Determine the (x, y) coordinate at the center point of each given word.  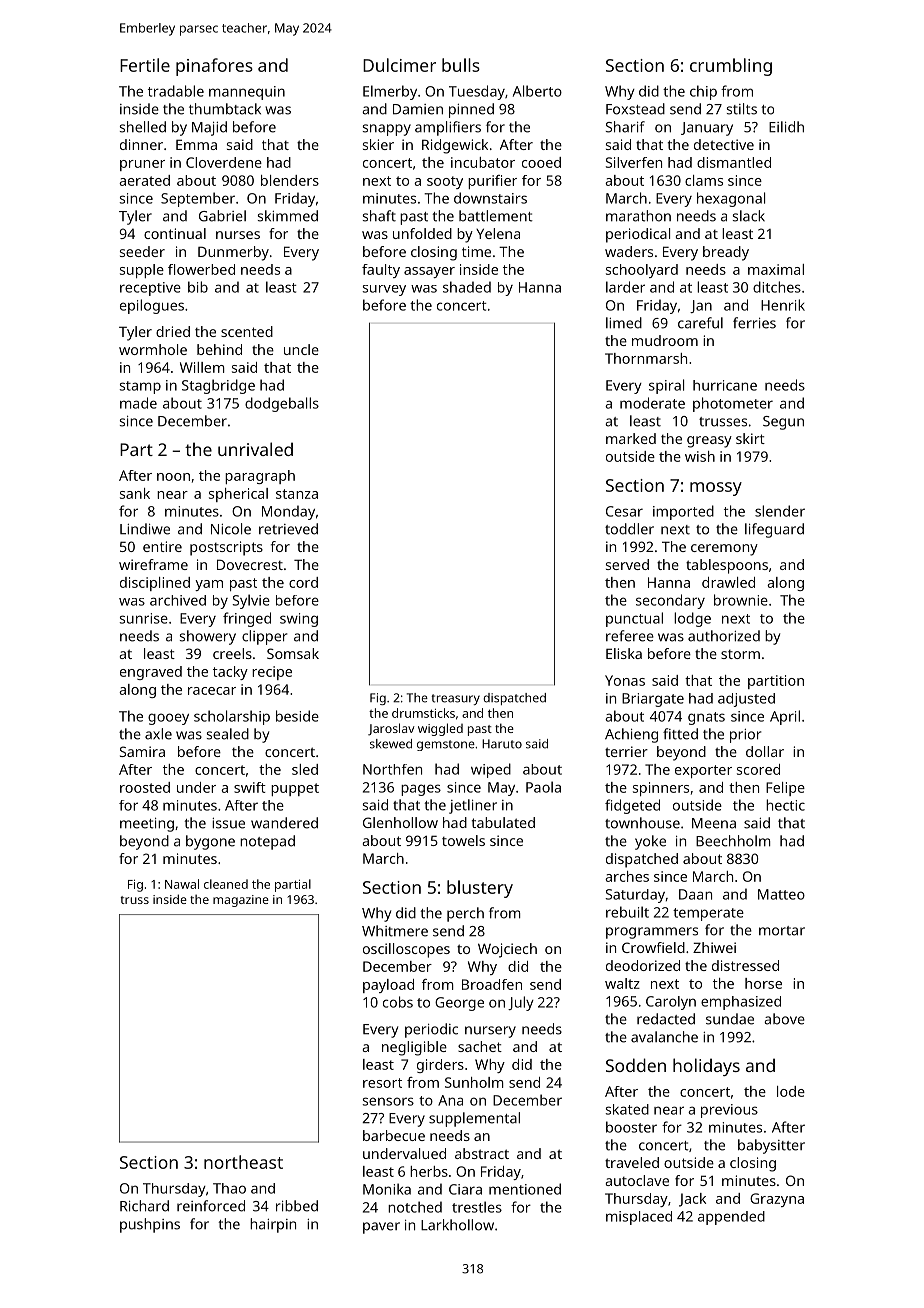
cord (303, 582)
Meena (714, 823)
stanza (297, 494)
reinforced (211, 1206)
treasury (455, 699)
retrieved (288, 529)
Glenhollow (400, 822)
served (627, 564)
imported (683, 512)
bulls (461, 65)
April (785, 717)
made (138, 403)
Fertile (145, 65)
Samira (142, 751)
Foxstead (635, 109)
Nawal (182, 884)
